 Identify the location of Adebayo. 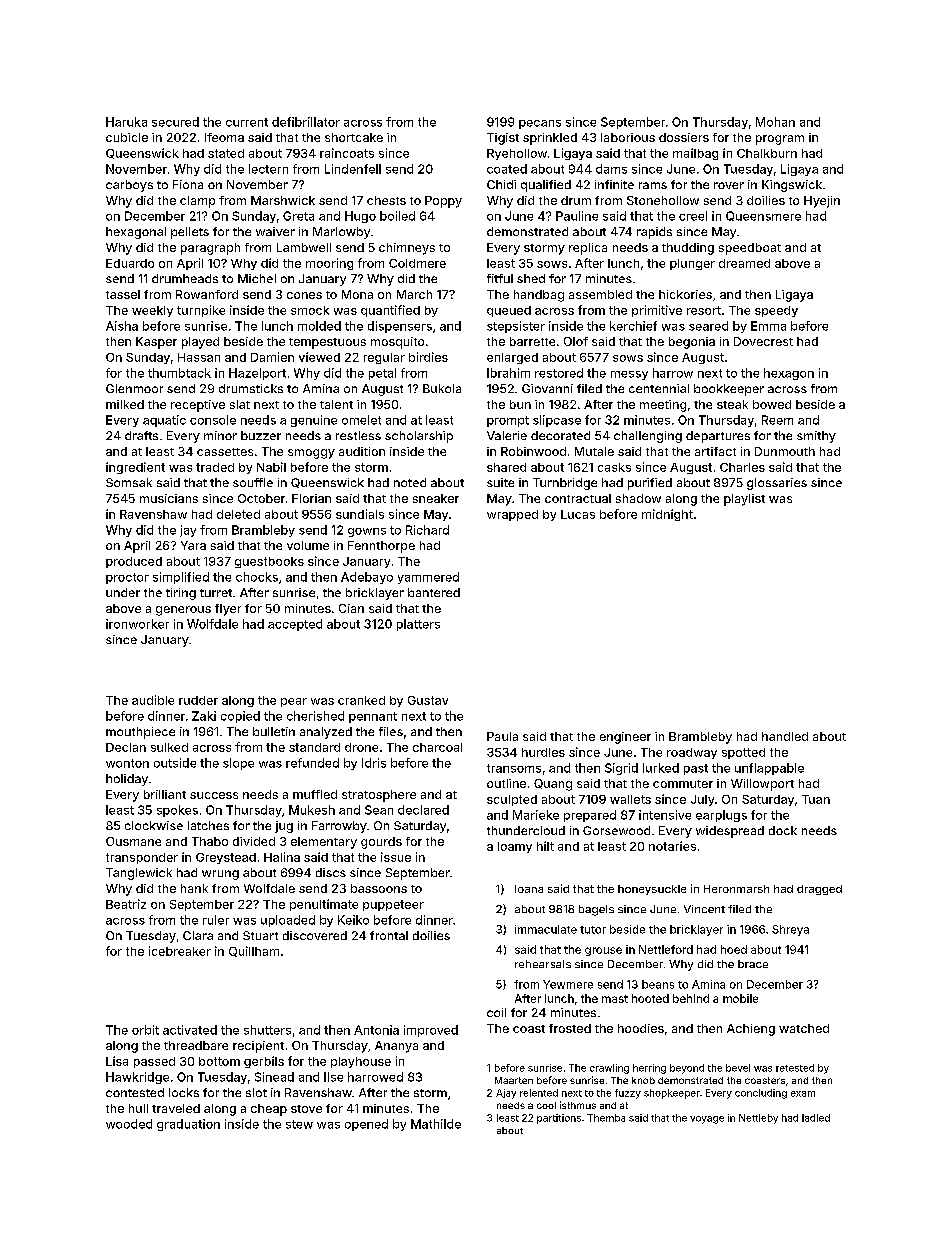
(367, 578).
